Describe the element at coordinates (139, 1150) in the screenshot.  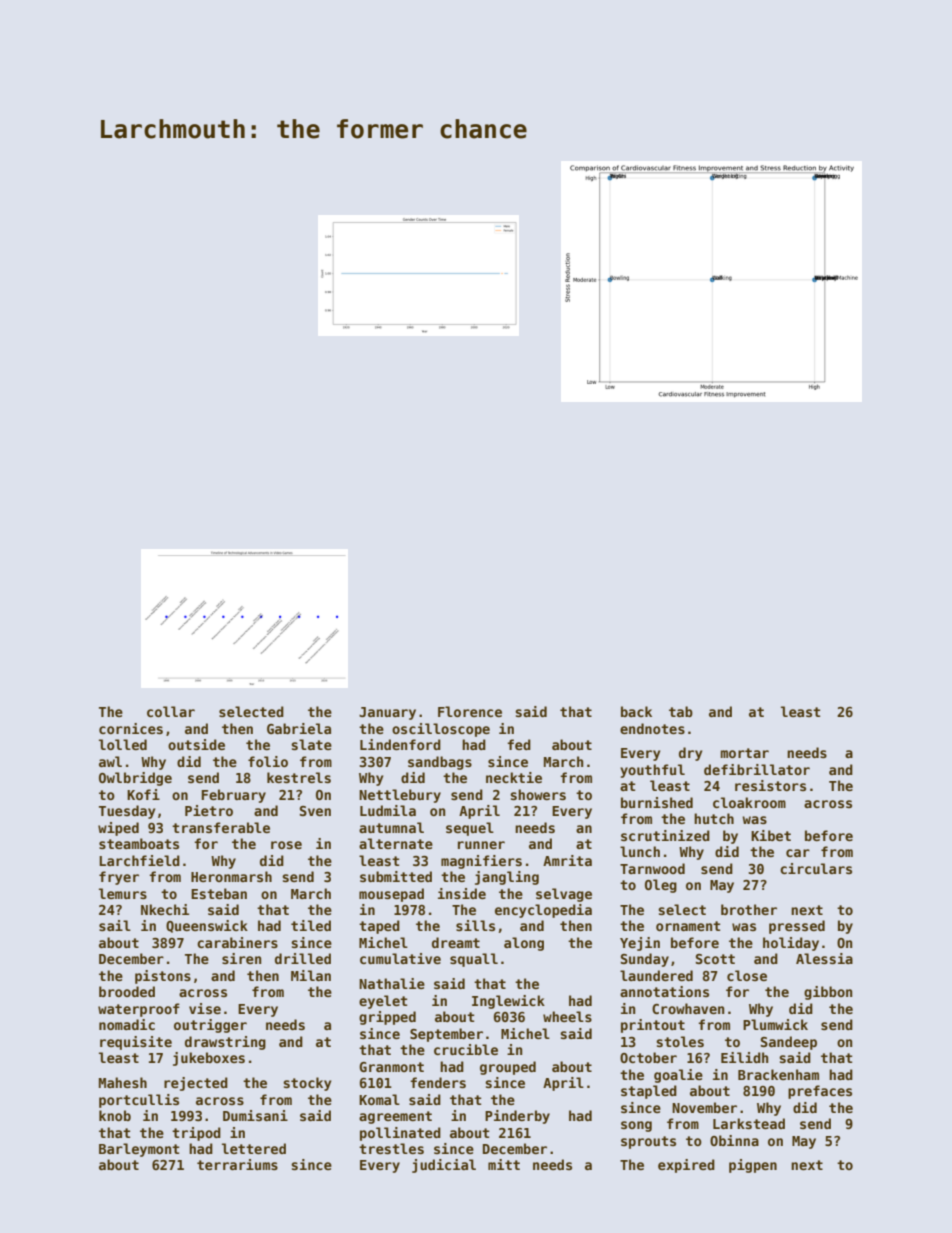
I see `Barleymont` at that location.
